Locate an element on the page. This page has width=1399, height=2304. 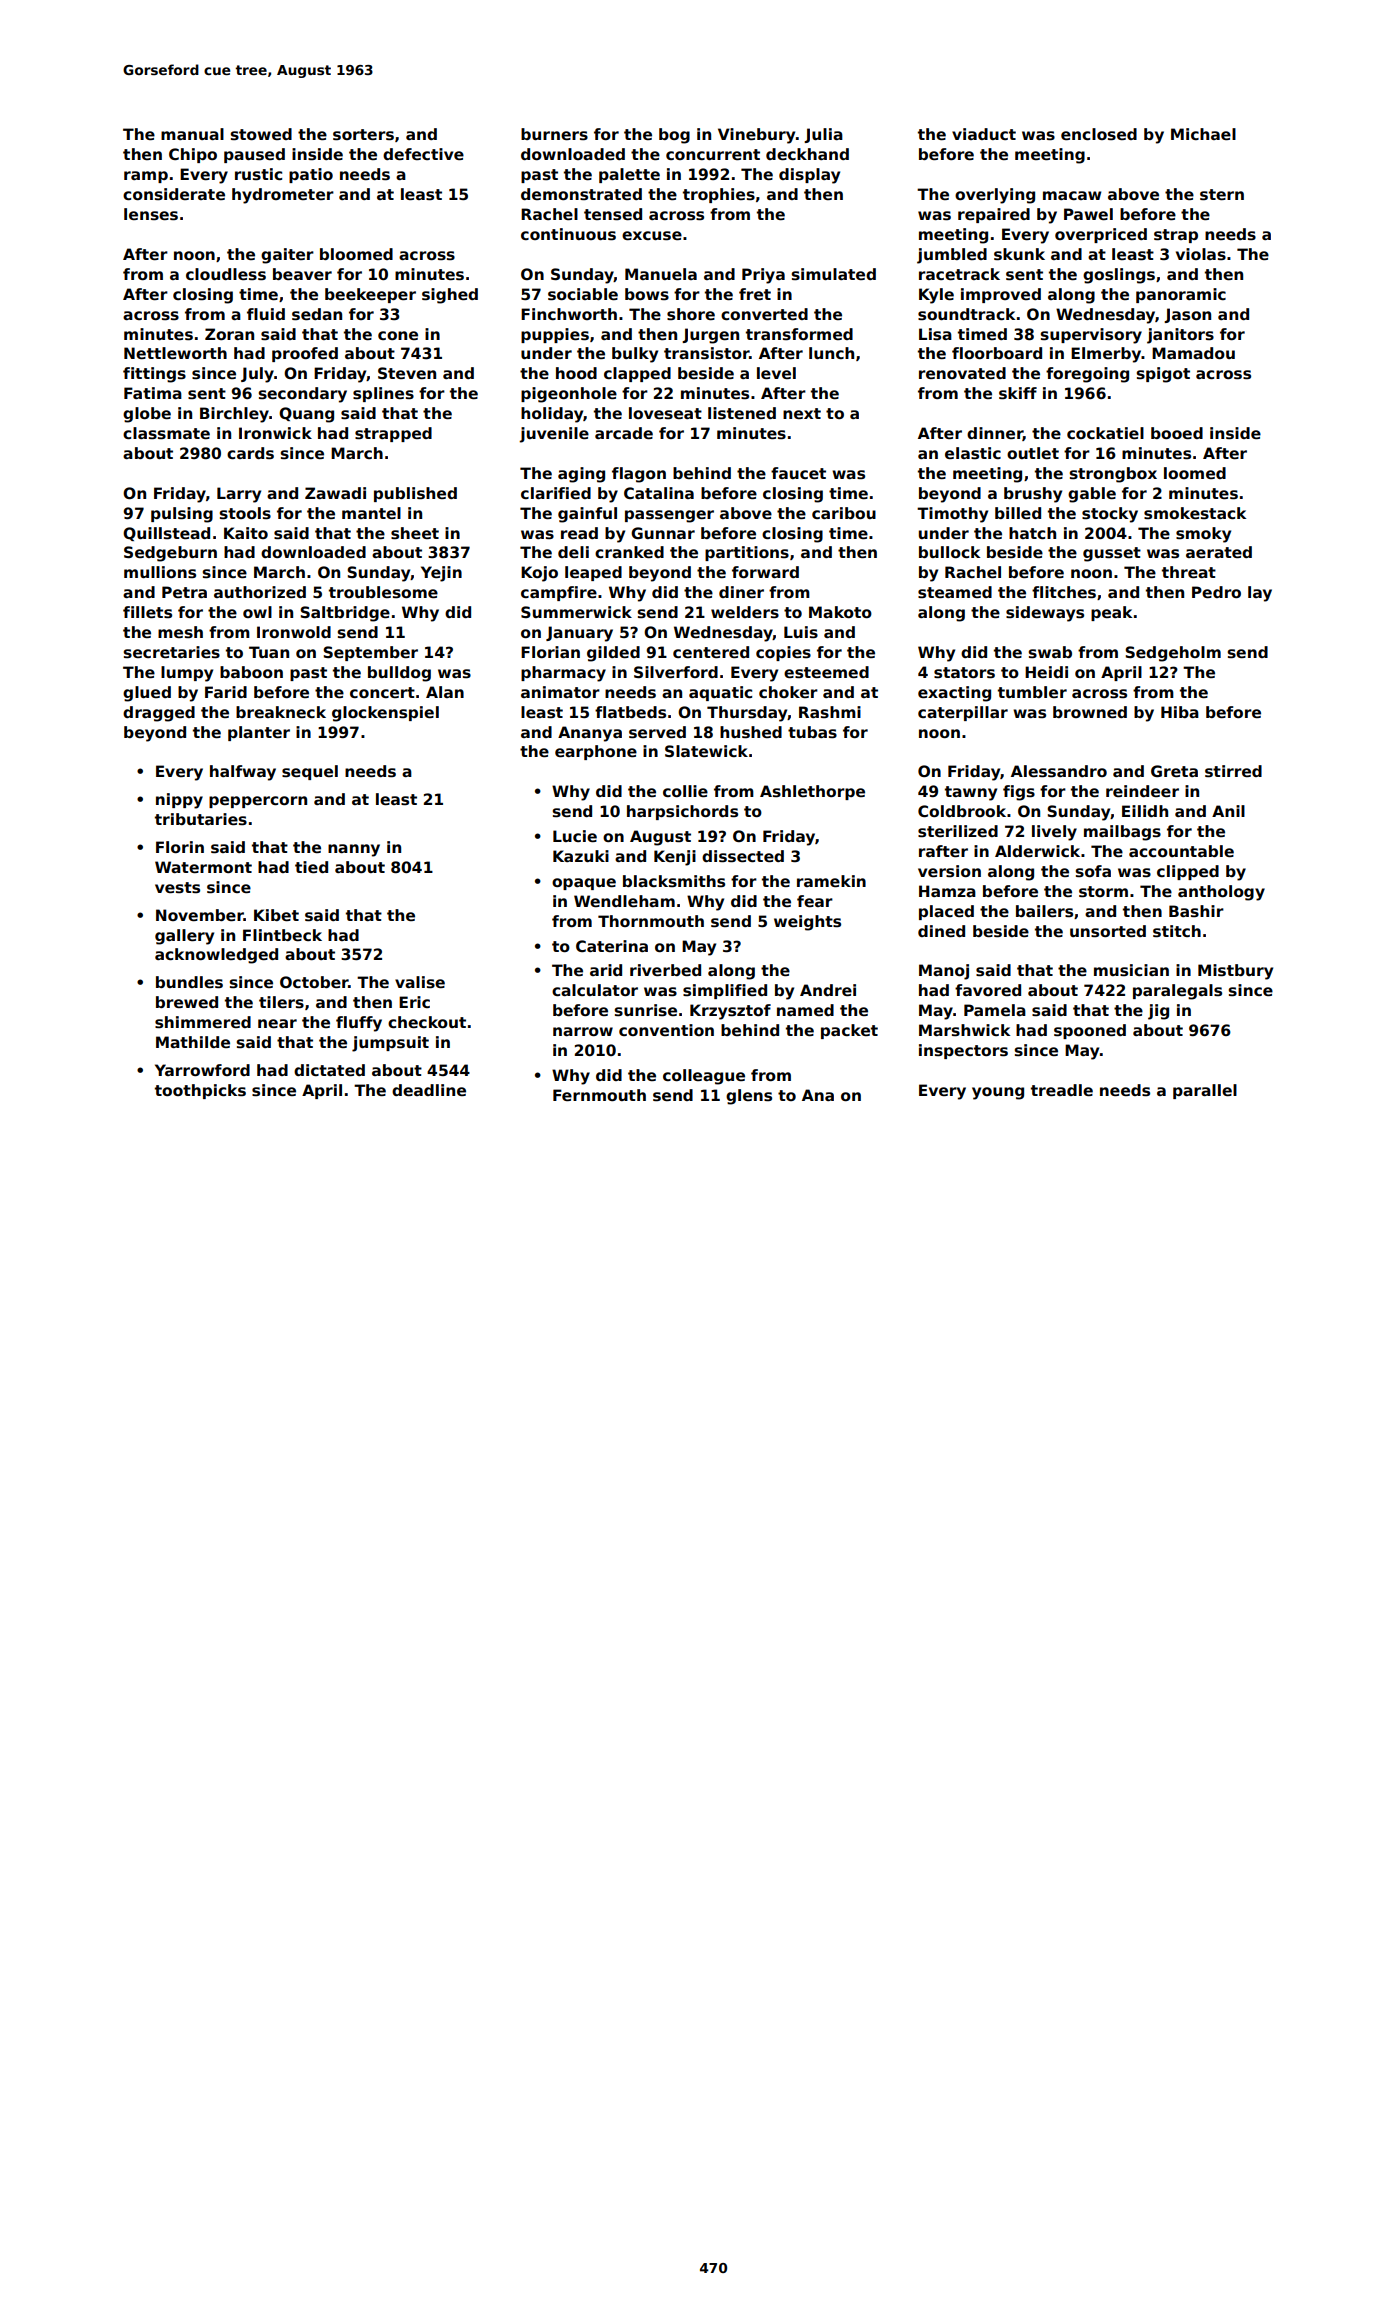
gusset is located at coordinates (1112, 554).
